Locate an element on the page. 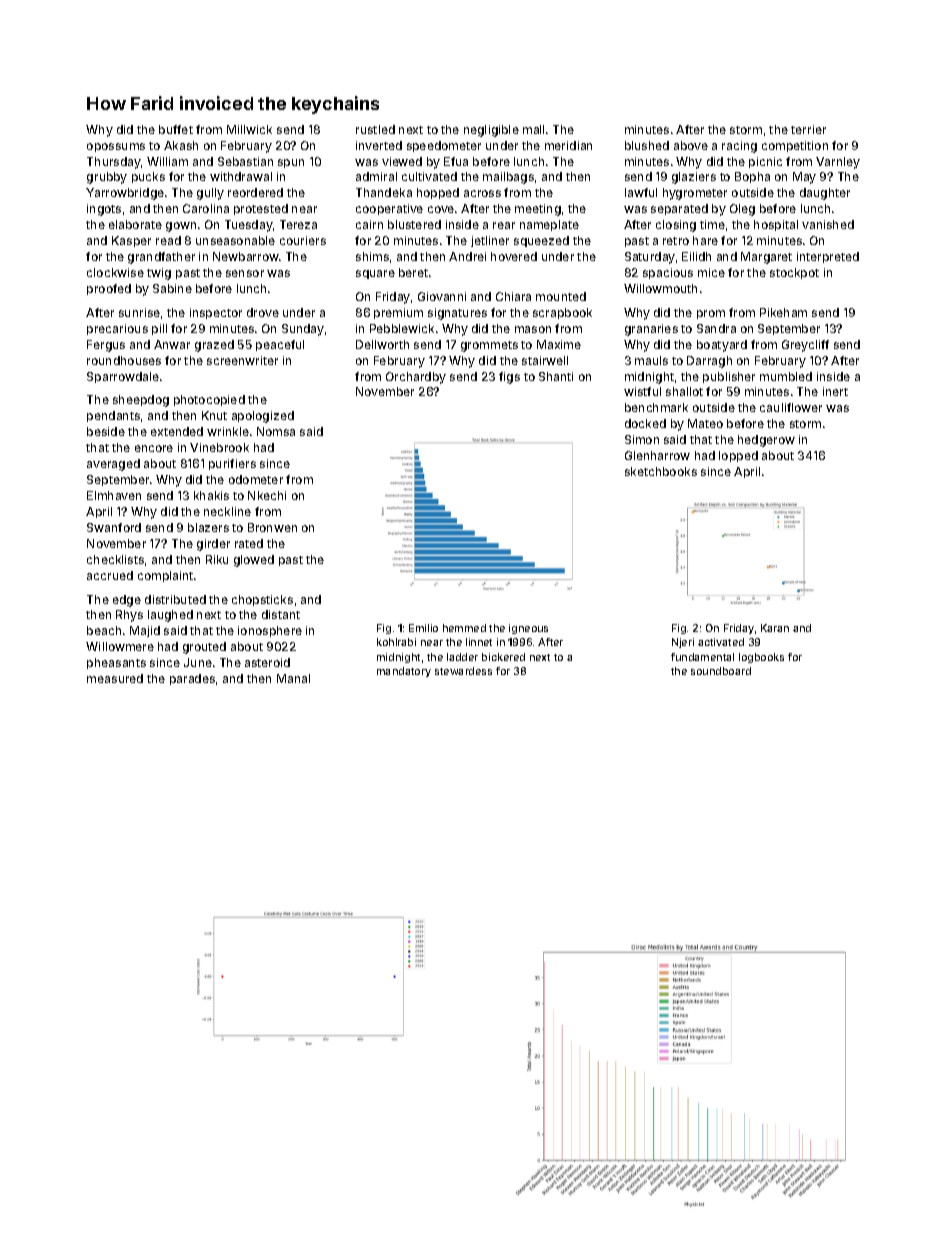 The image size is (952, 1233). cooperative is located at coordinates (389, 209).
